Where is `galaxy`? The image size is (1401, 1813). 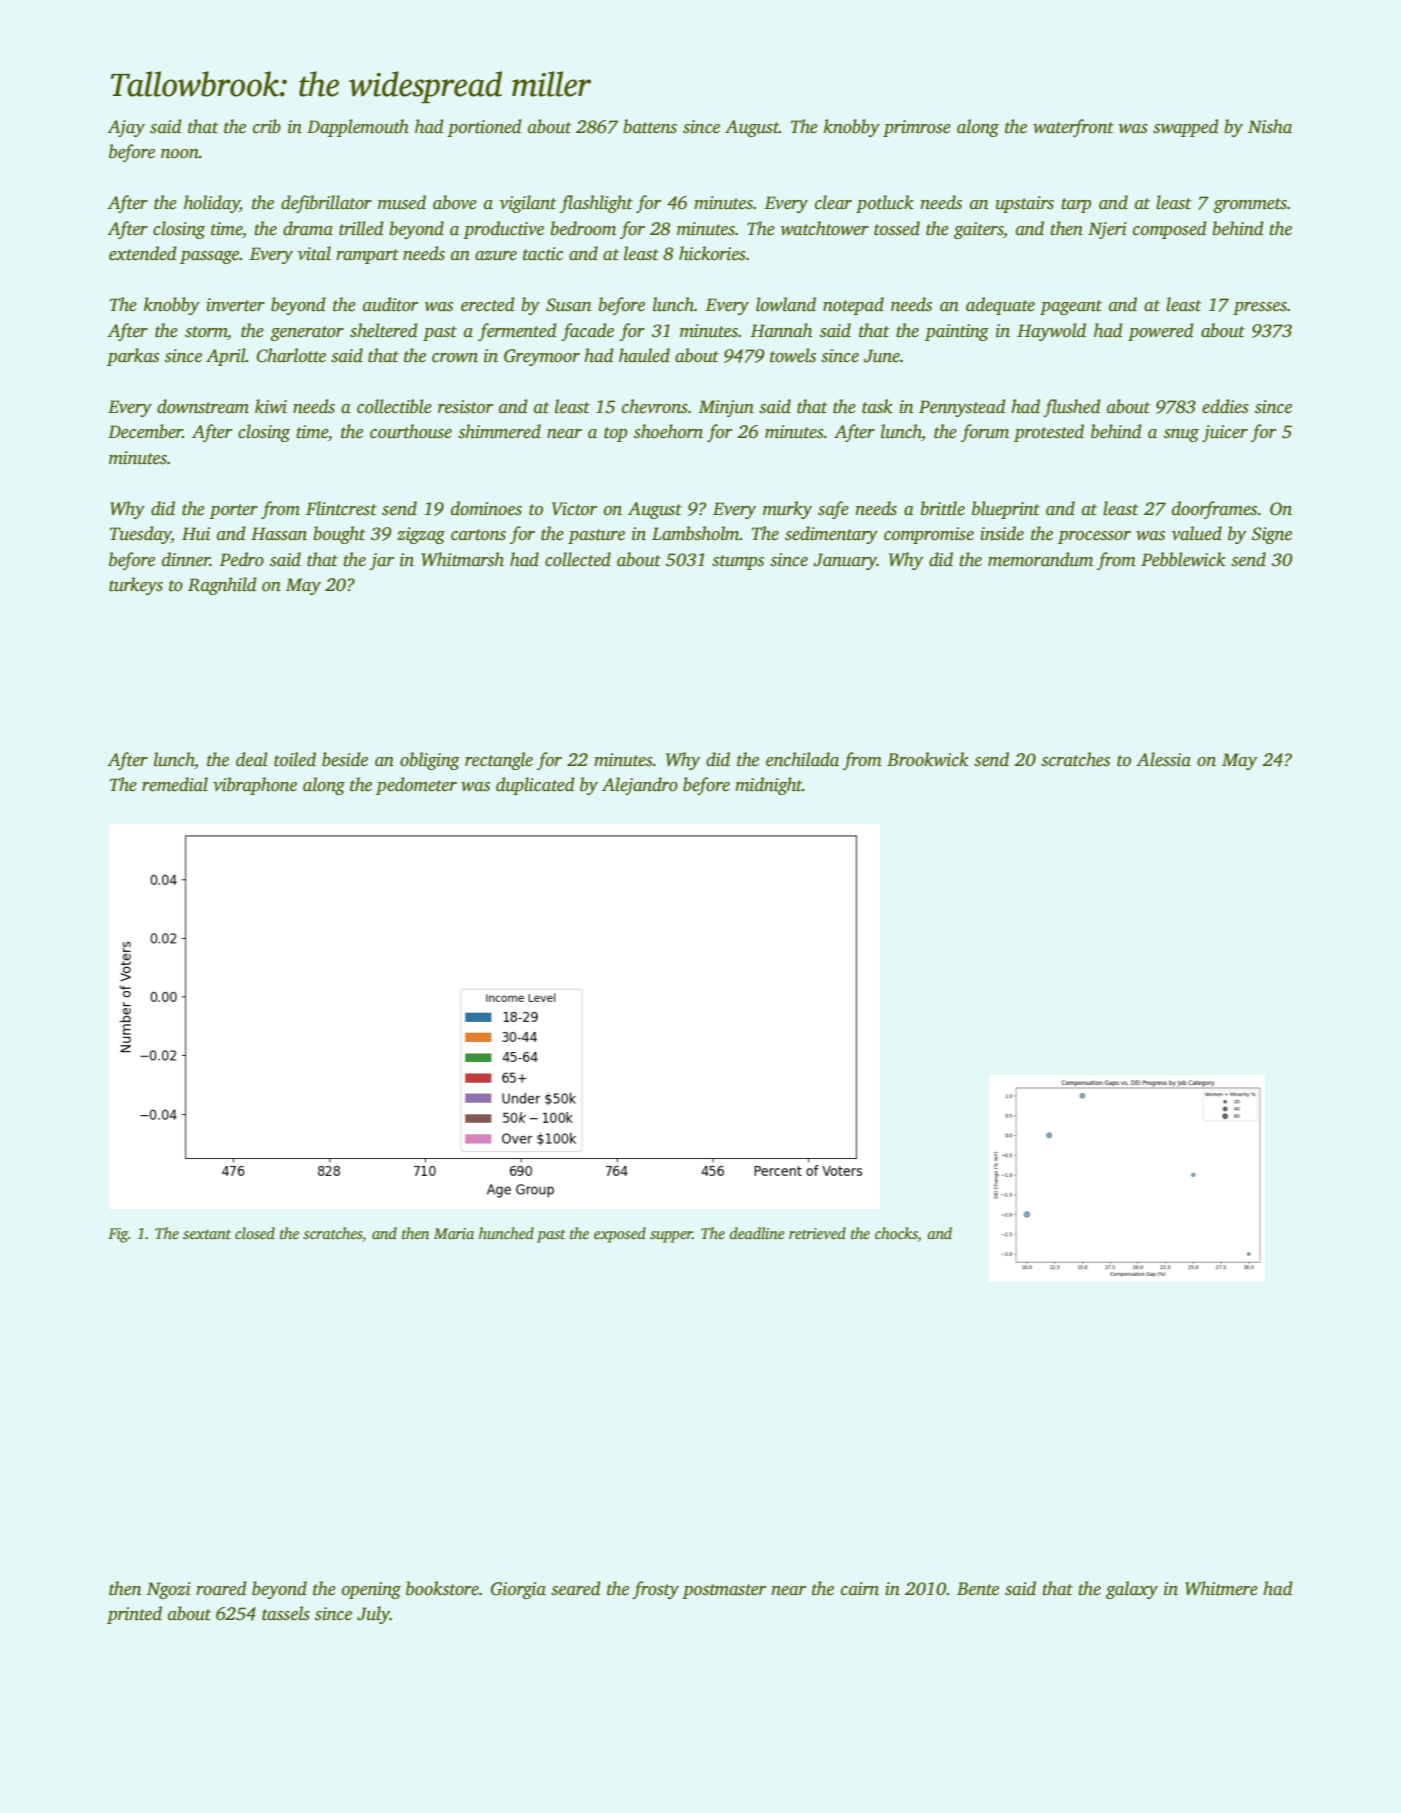 galaxy is located at coordinates (1132, 1590).
